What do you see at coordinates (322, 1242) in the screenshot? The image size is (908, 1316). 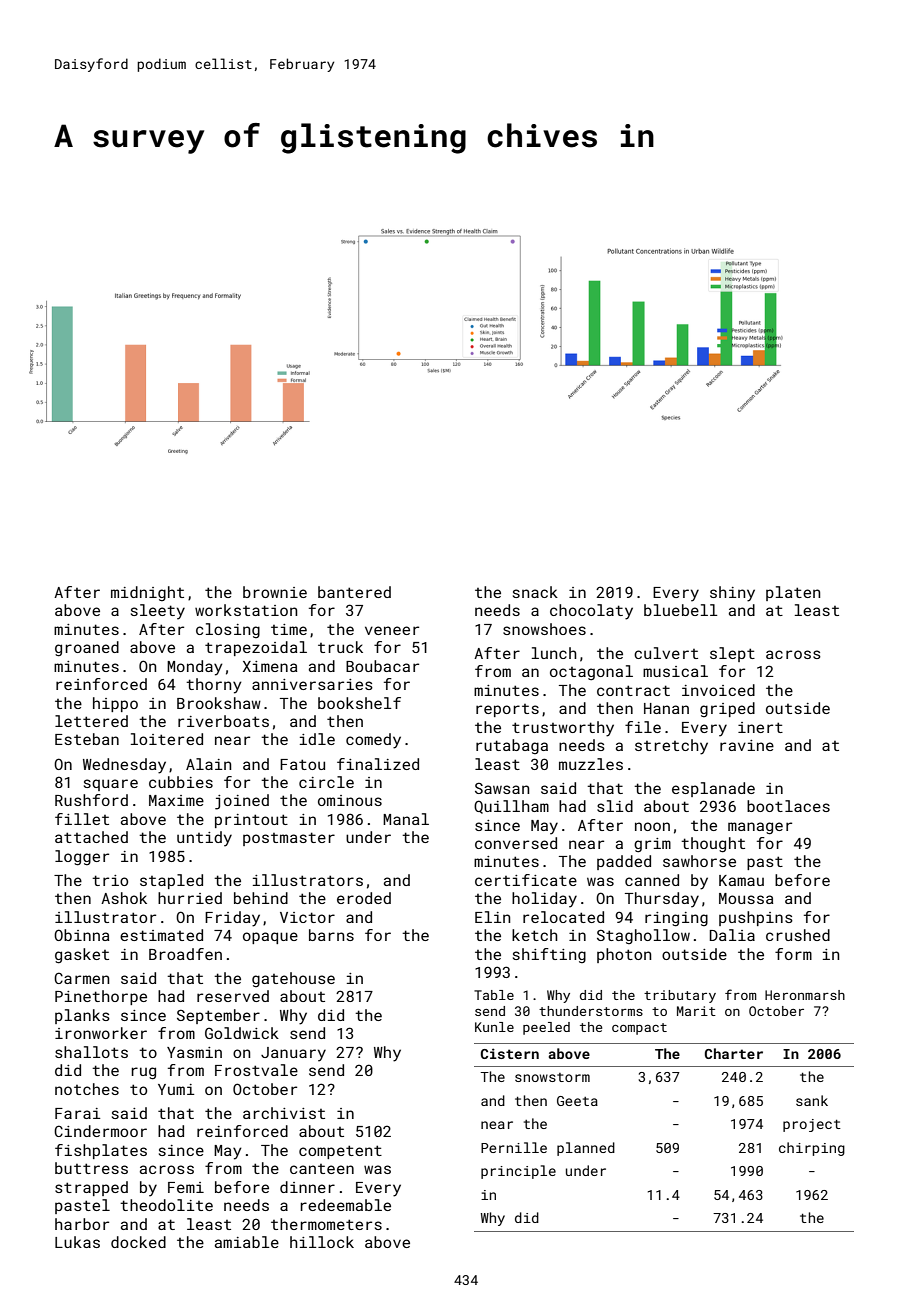 I see `hillock` at bounding box center [322, 1242].
